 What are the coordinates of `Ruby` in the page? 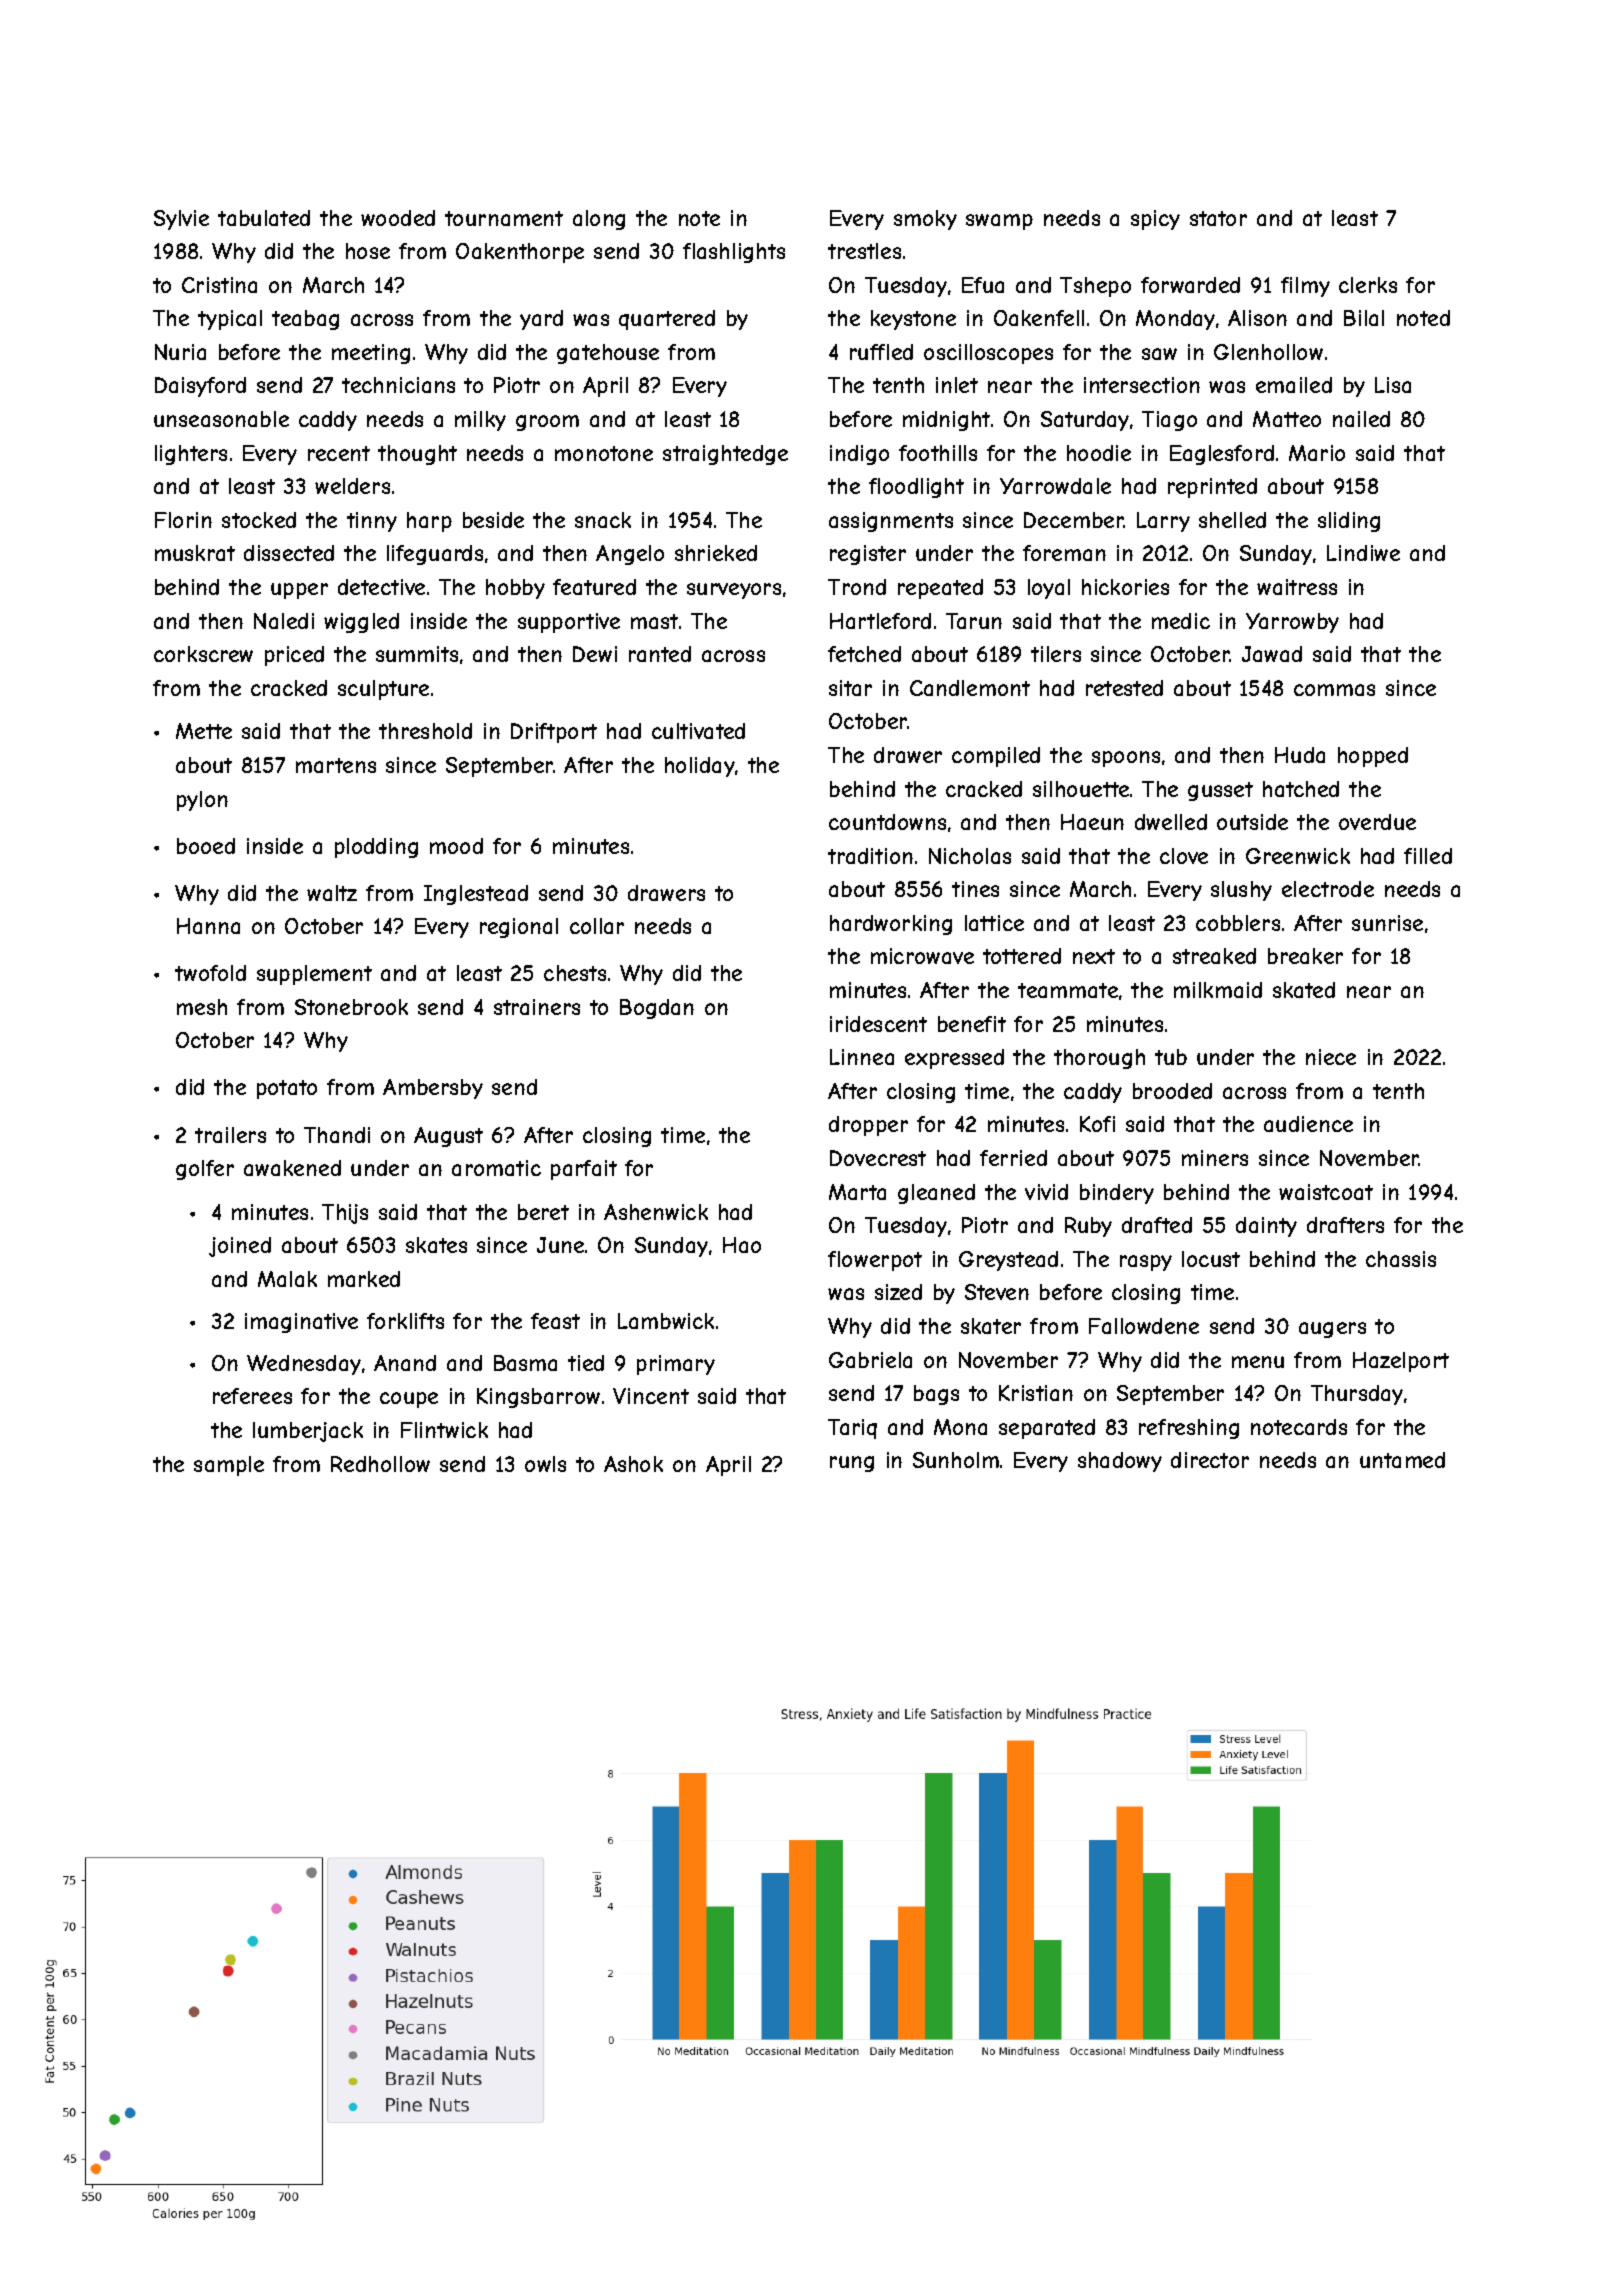 It's located at (1088, 1227).
